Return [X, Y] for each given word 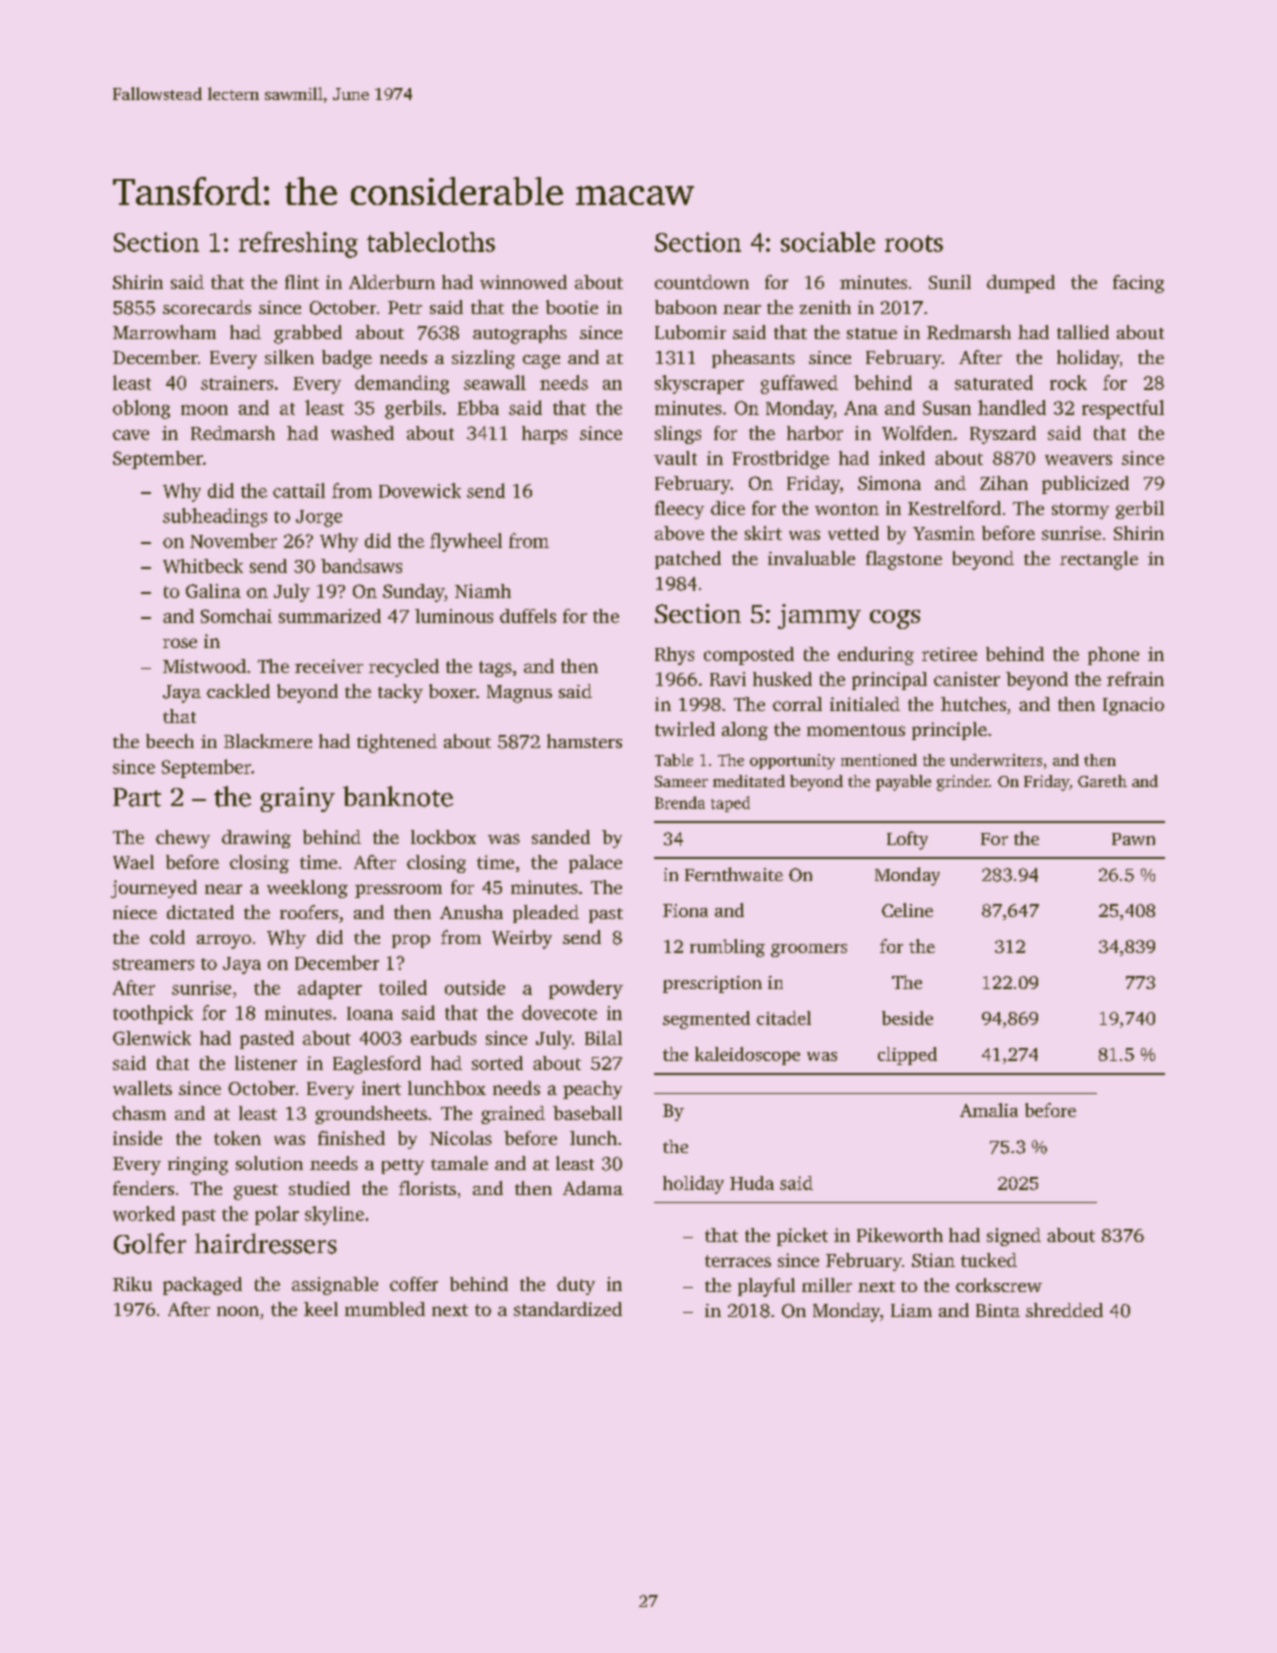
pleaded [546, 914]
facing [1138, 284]
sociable [828, 242]
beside [907, 1018]
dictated [200, 912]
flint [302, 282]
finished [351, 1138]
